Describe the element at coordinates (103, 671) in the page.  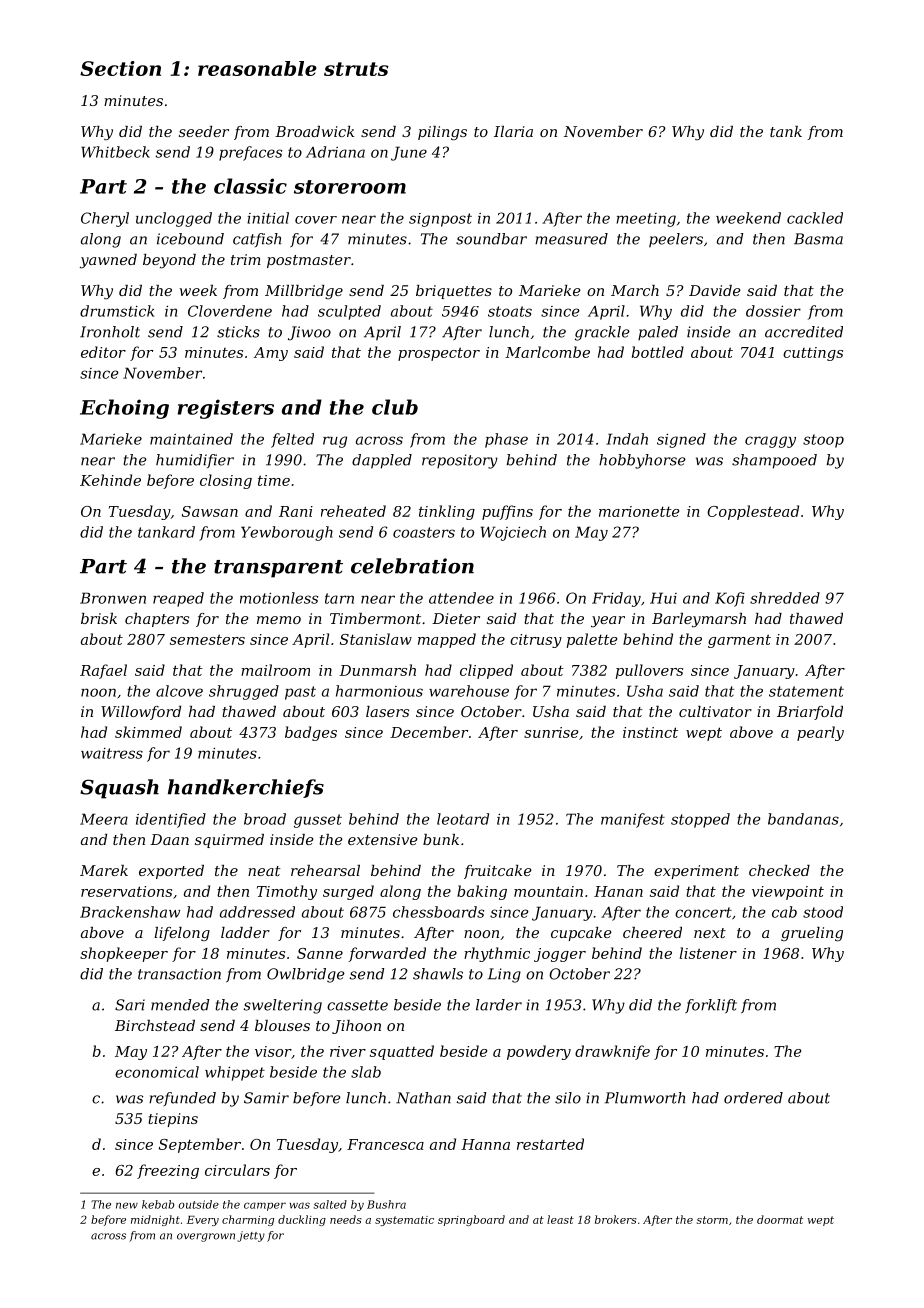
I see `Rafael` at that location.
